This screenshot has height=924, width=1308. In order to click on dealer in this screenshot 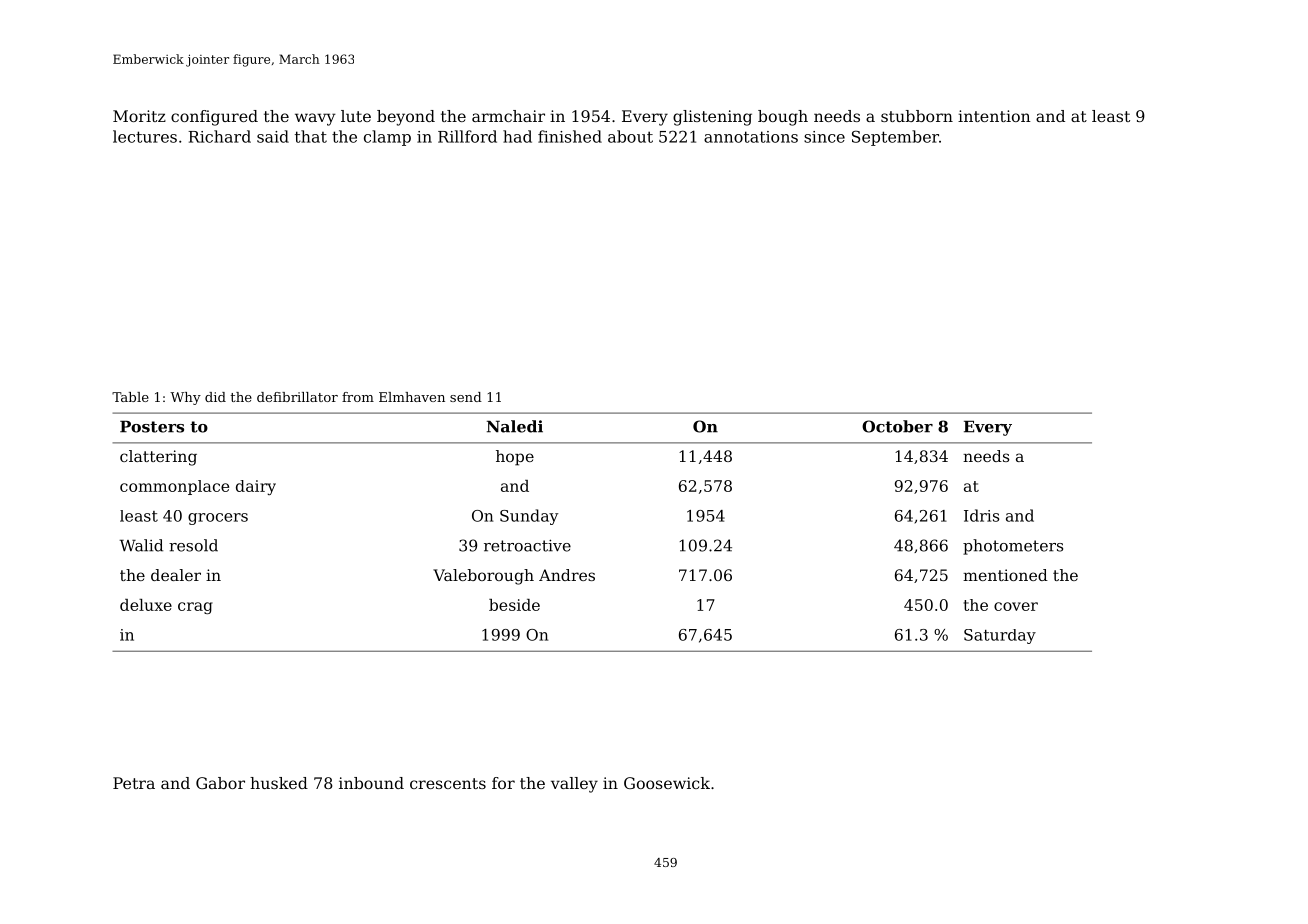, I will do `click(176, 575)`.
